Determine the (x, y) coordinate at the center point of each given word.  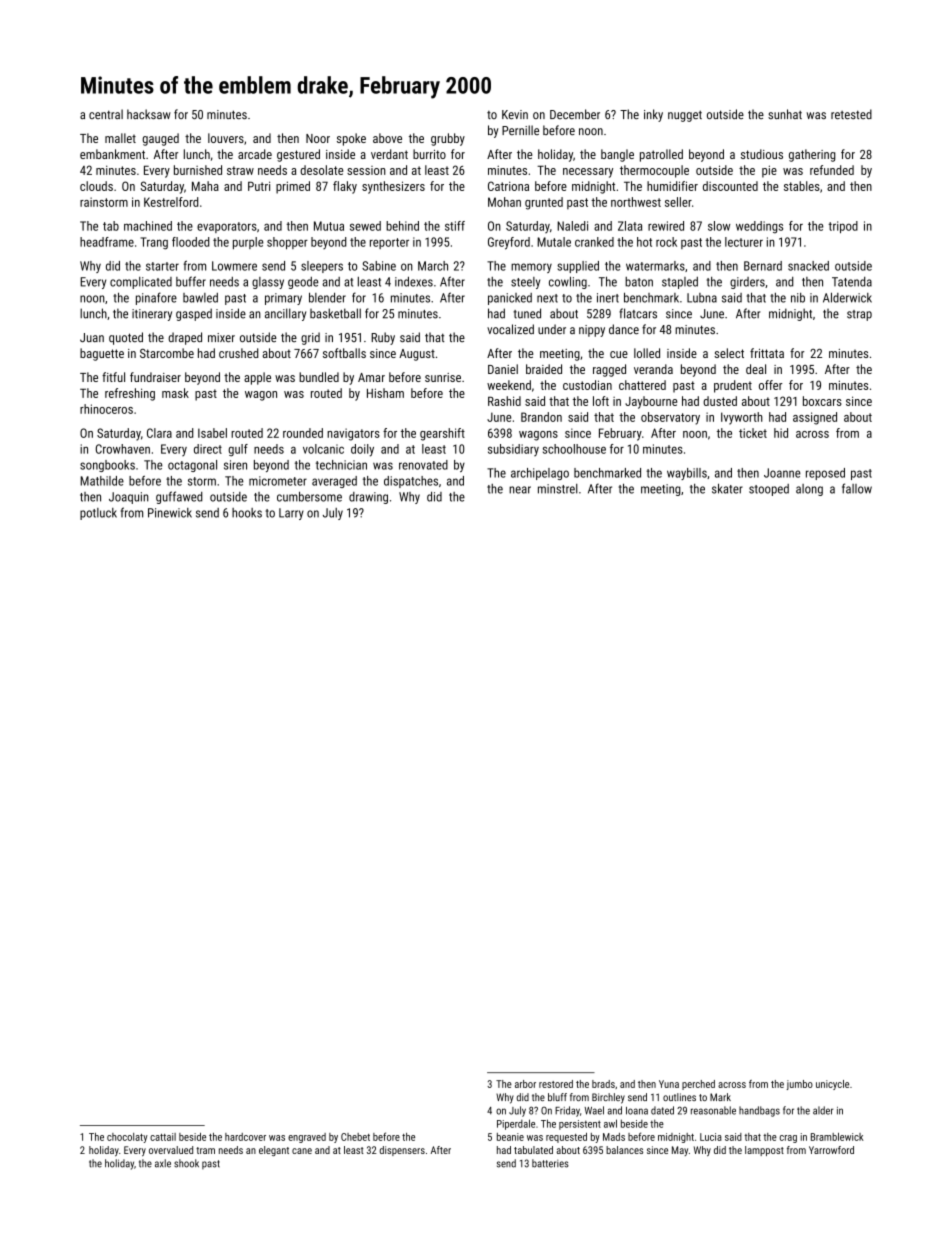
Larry (291, 514)
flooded (190, 242)
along (809, 490)
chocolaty (127, 1138)
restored (556, 1084)
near (520, 490)
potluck (98, 514)
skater (727, 488)
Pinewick (170, 513)
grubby (448, 139)
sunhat (785, 114)
